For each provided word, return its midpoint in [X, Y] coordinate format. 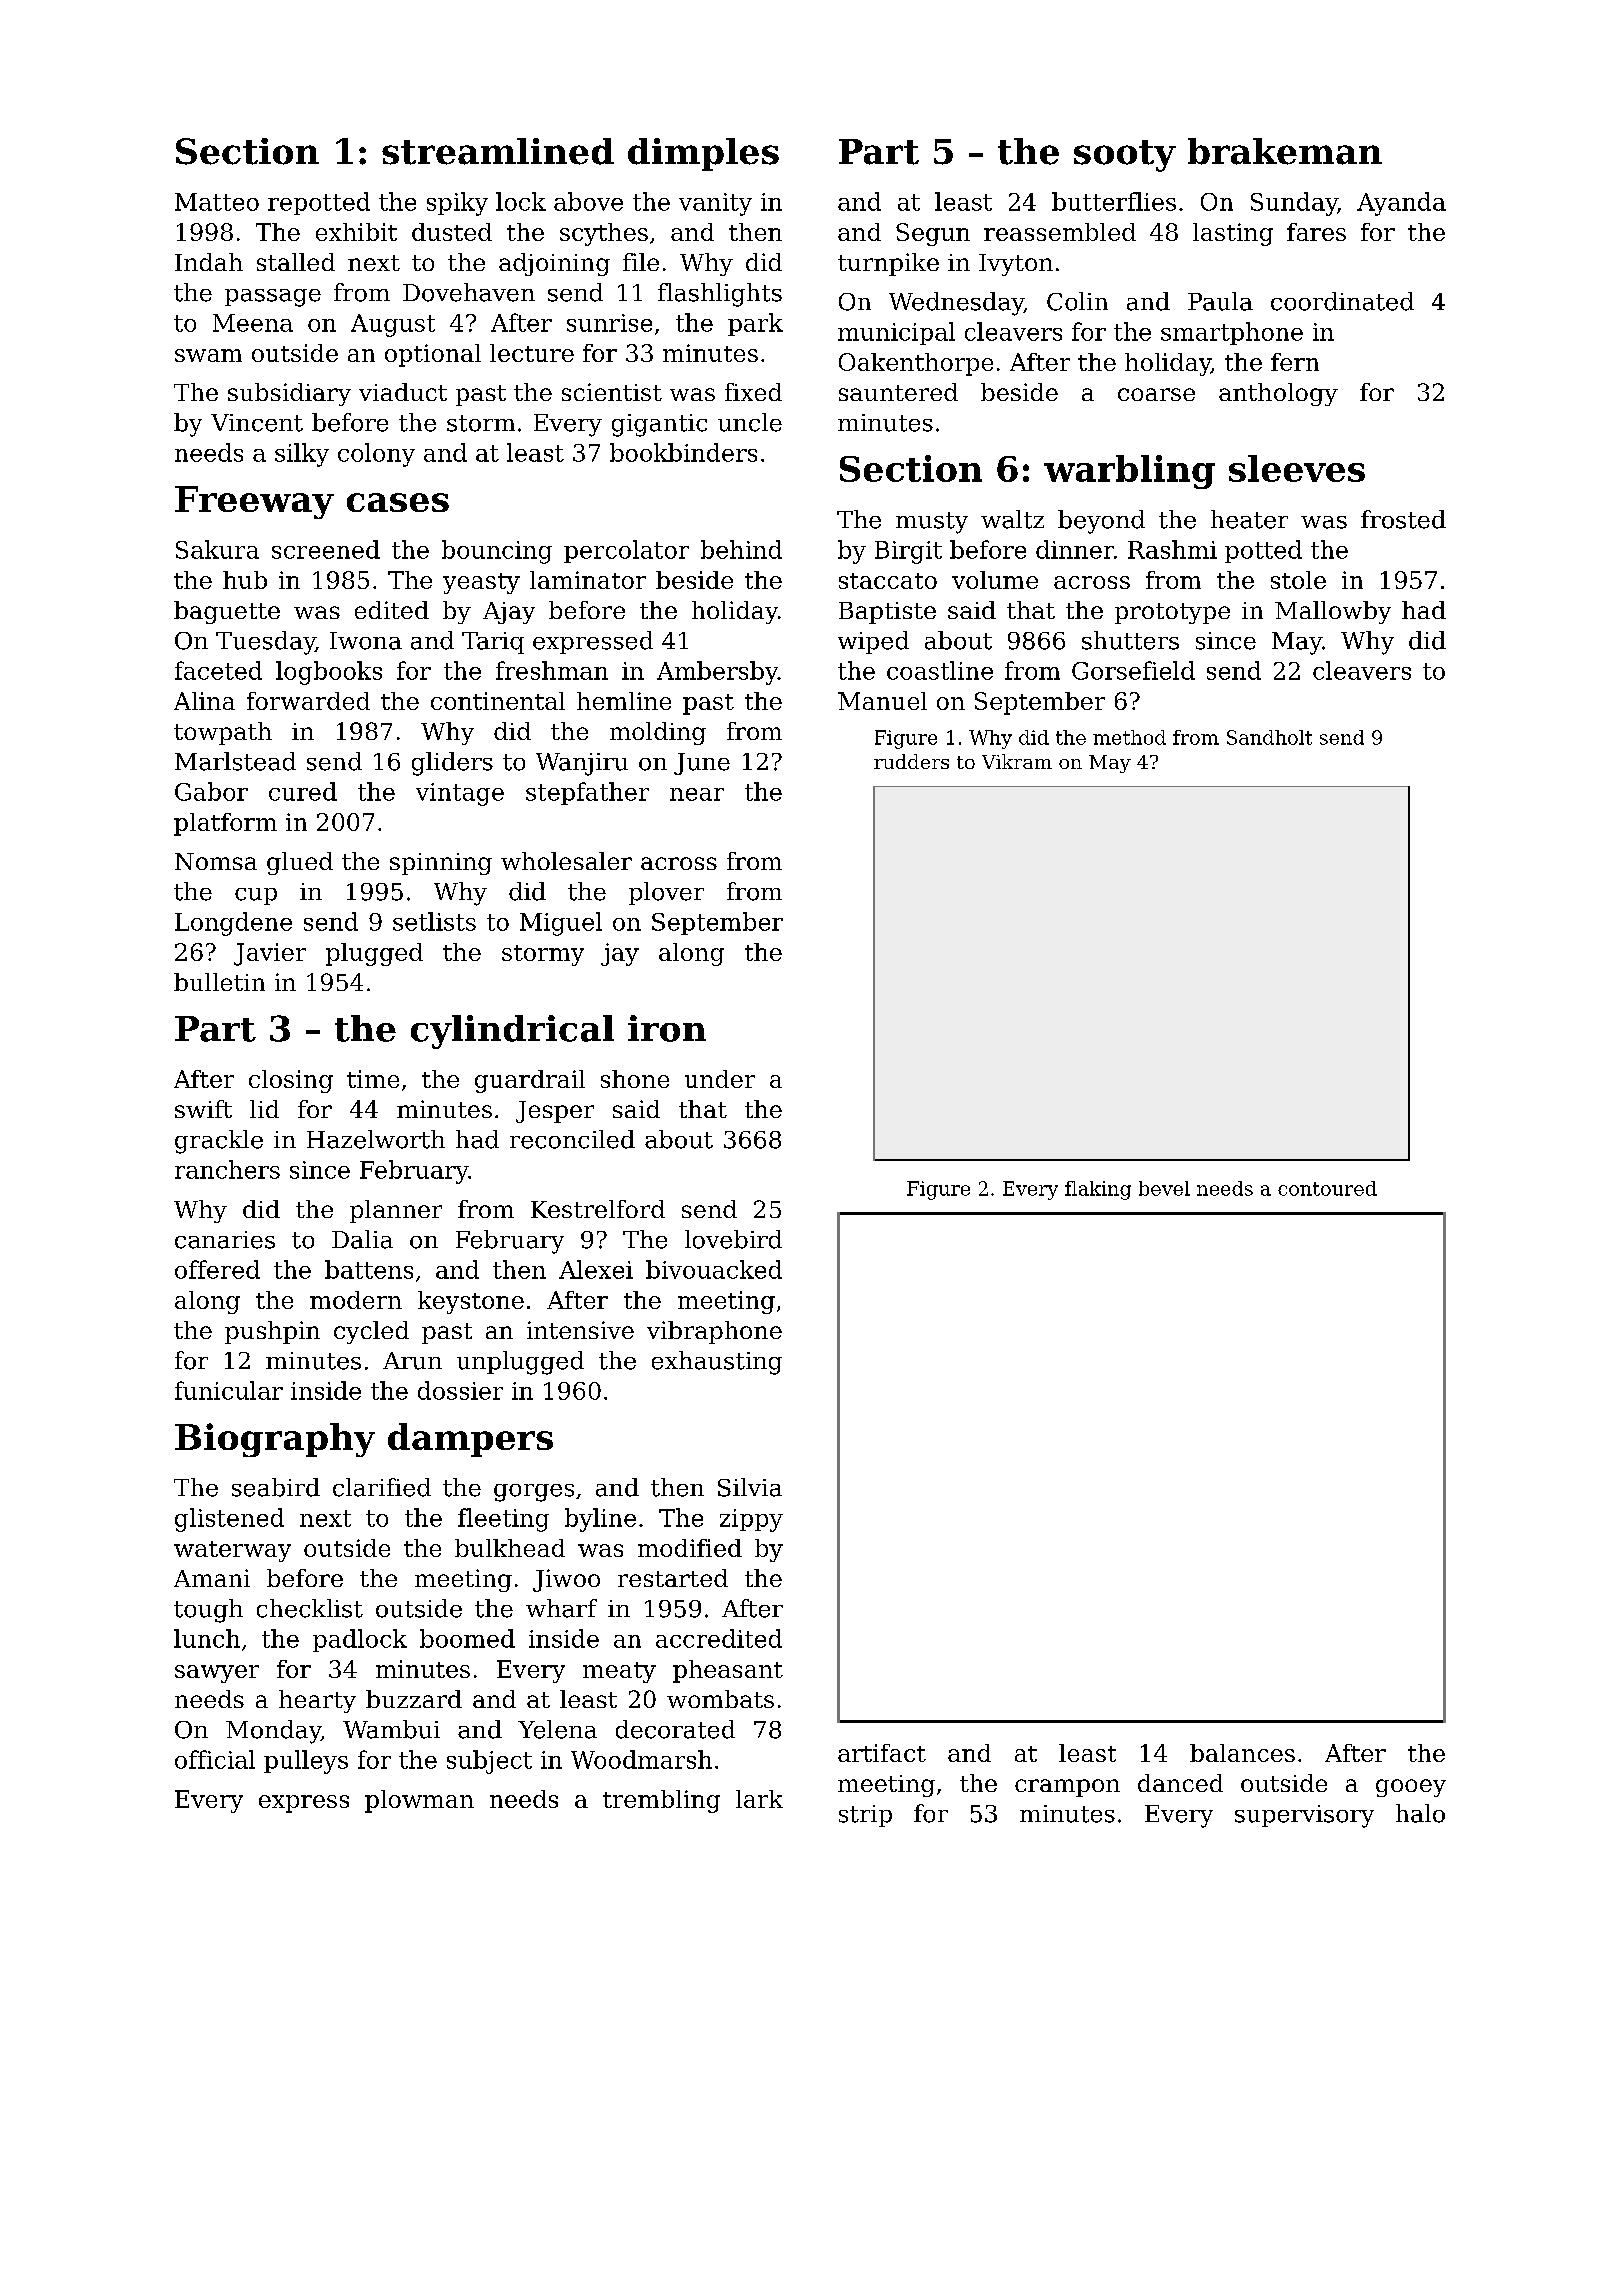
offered [217, 1269]
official [215, 1759]
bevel [1164, 1188]
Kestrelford [598, 1209]
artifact [882, 1753]
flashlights [720, 295]
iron [667, 1028]
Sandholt [1269, 737]
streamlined [498, 151]
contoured [1327, 1188]
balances [1242, 1753]
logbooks [329, 673]
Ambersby [717, 673]
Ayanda [1401, 204]
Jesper [555, 1112]
